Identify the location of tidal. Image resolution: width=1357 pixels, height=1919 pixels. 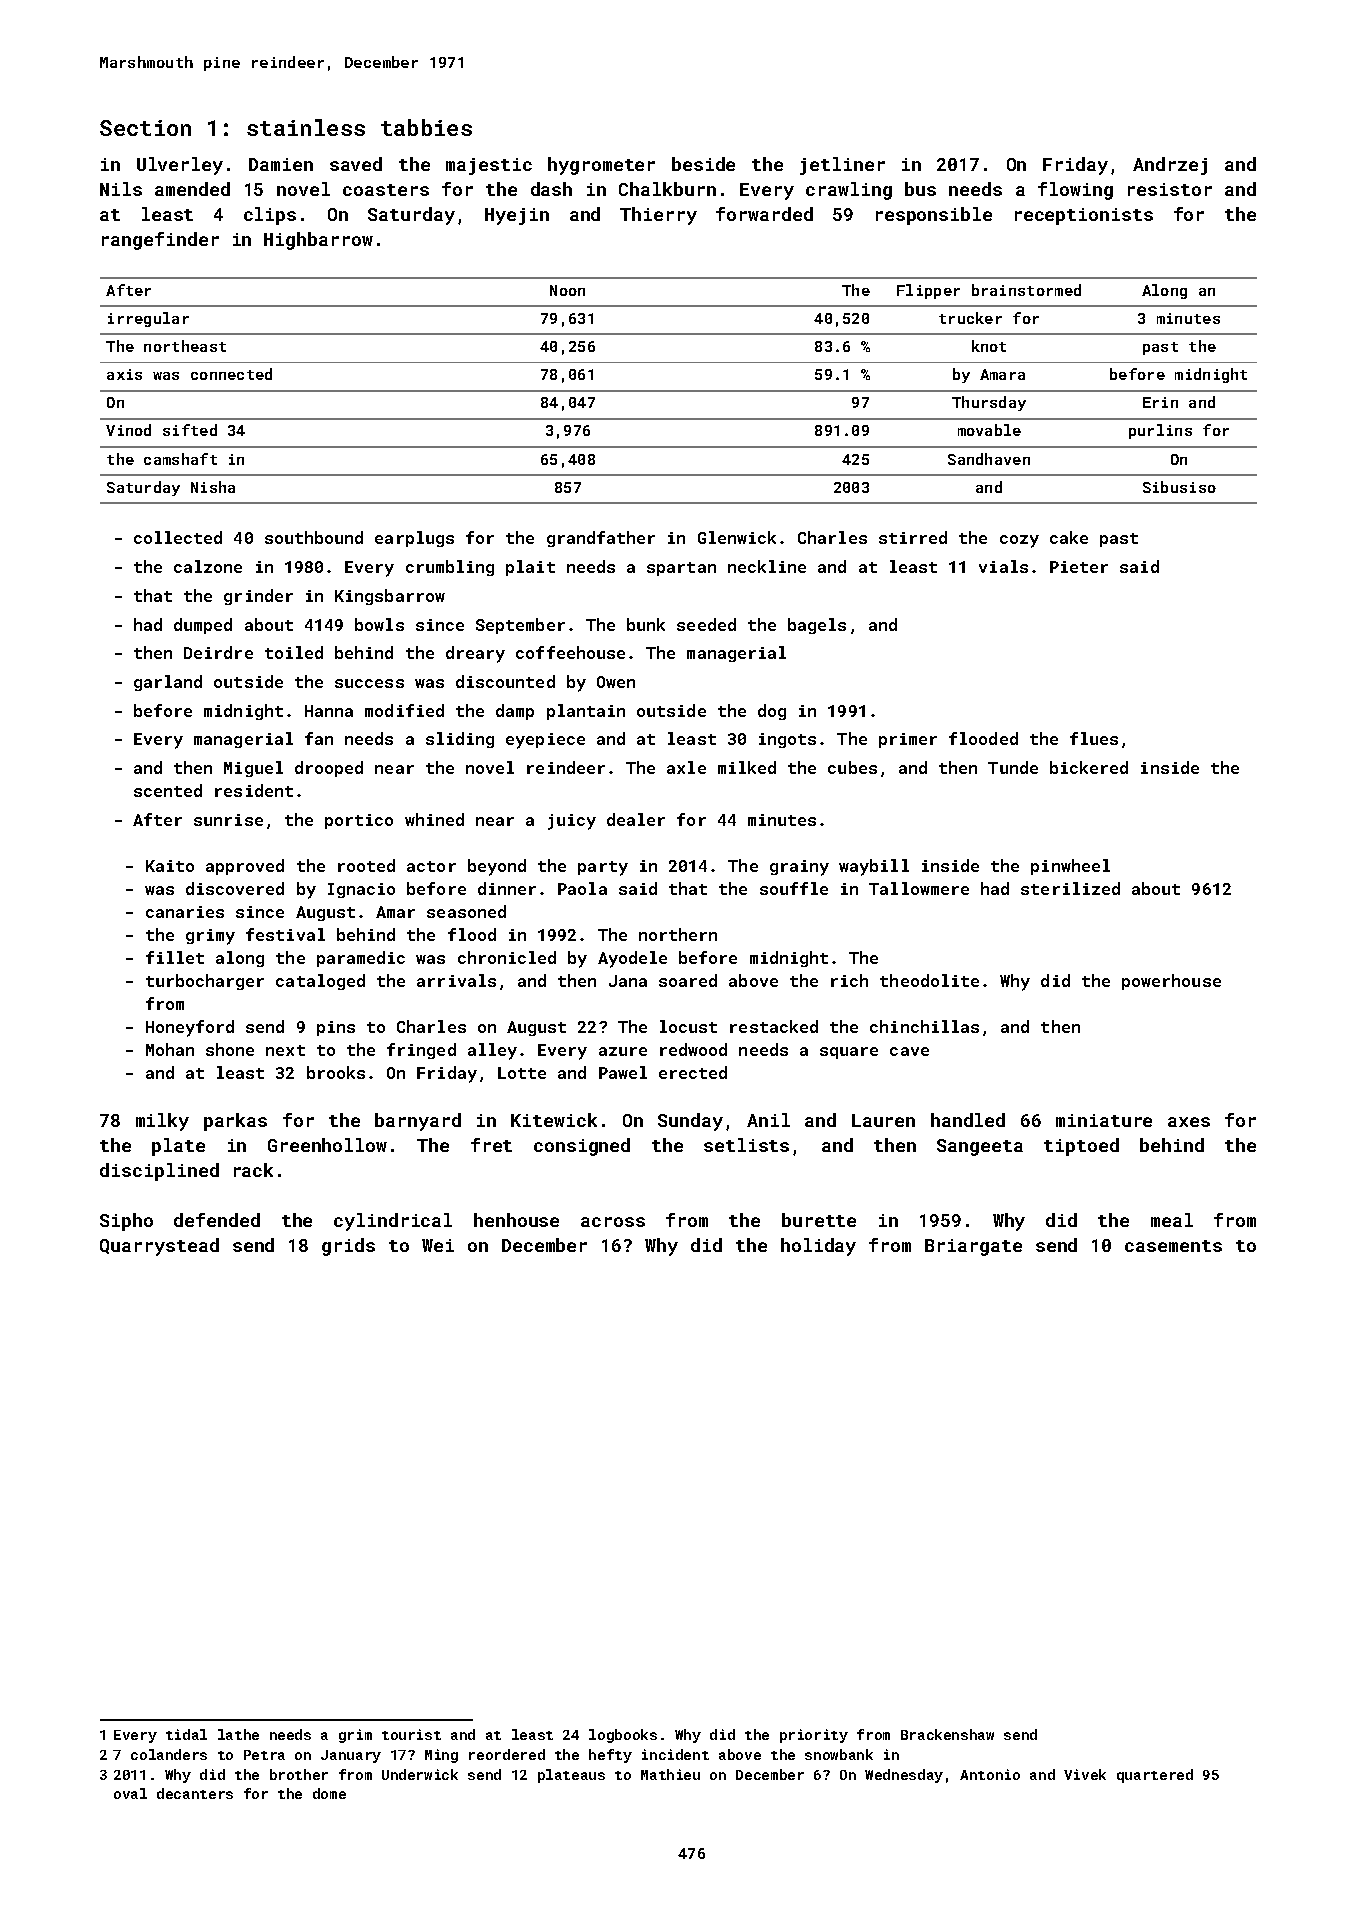
(186, 1734).
